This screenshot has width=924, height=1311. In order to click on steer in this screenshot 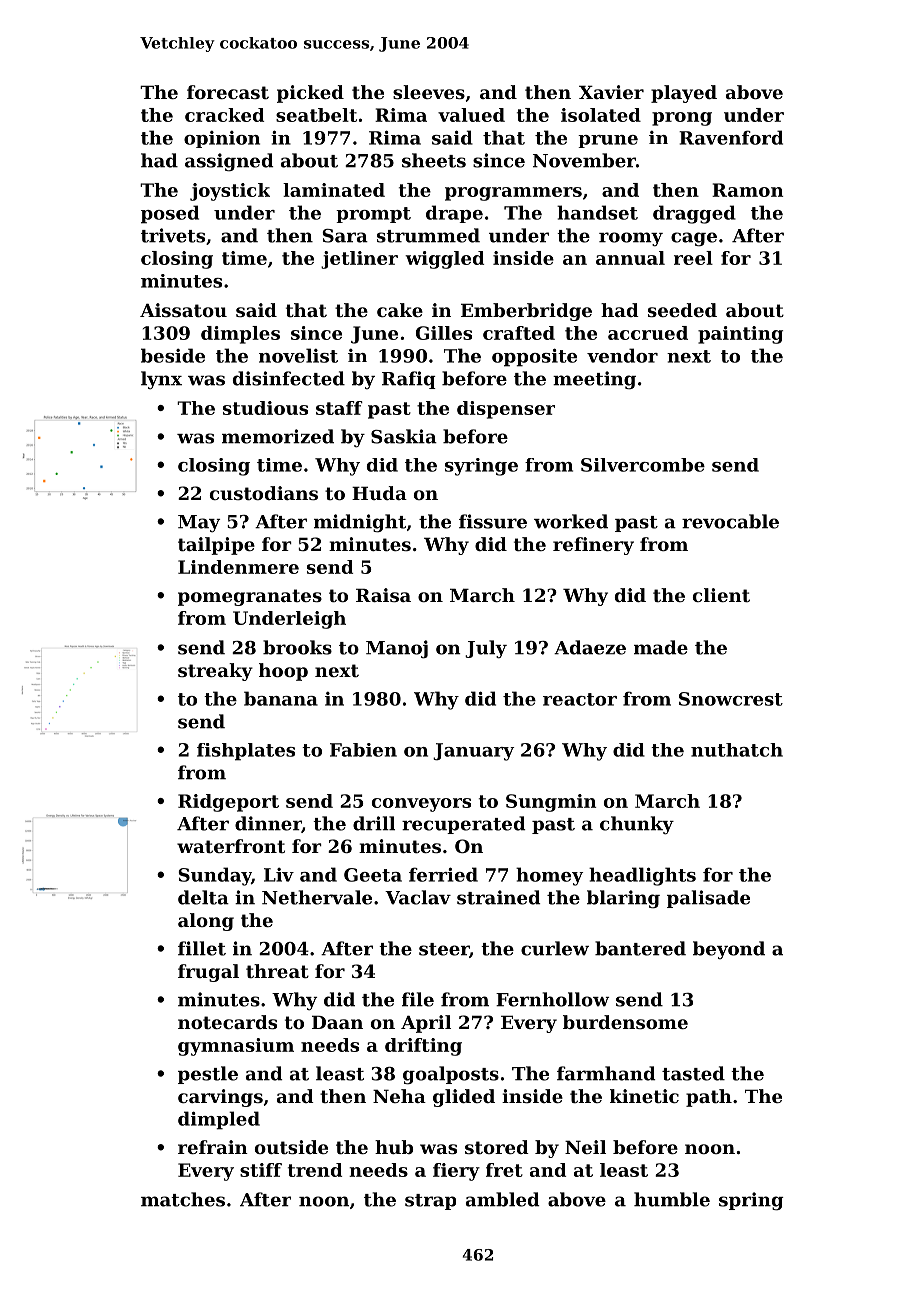, I will do `click(444, 949)`.
